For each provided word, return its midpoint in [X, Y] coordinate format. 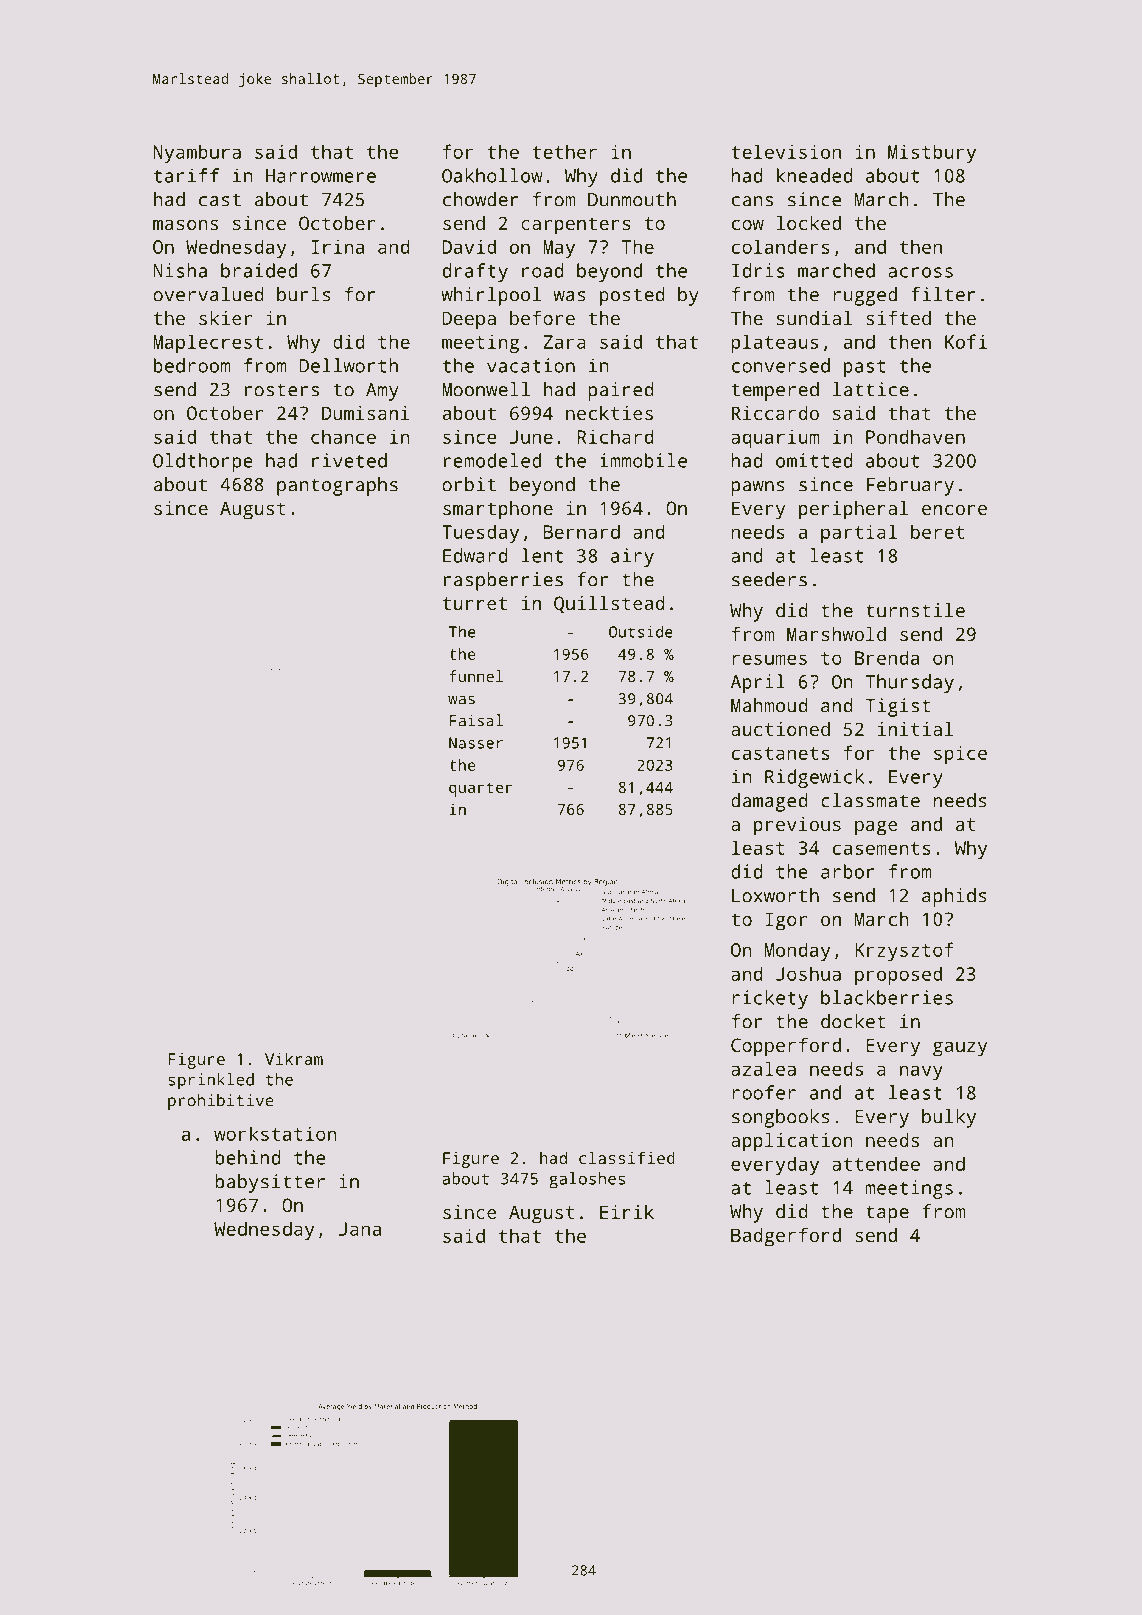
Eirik [627, 1212]
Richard [615, 436]
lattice [871, 389]
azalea [763, 1068]
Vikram [294, 1058]
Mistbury [932, 153]
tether [564, 151]
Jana [360, 1229]
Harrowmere [321, 176]
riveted [349, 460]
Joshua [808, 973]
